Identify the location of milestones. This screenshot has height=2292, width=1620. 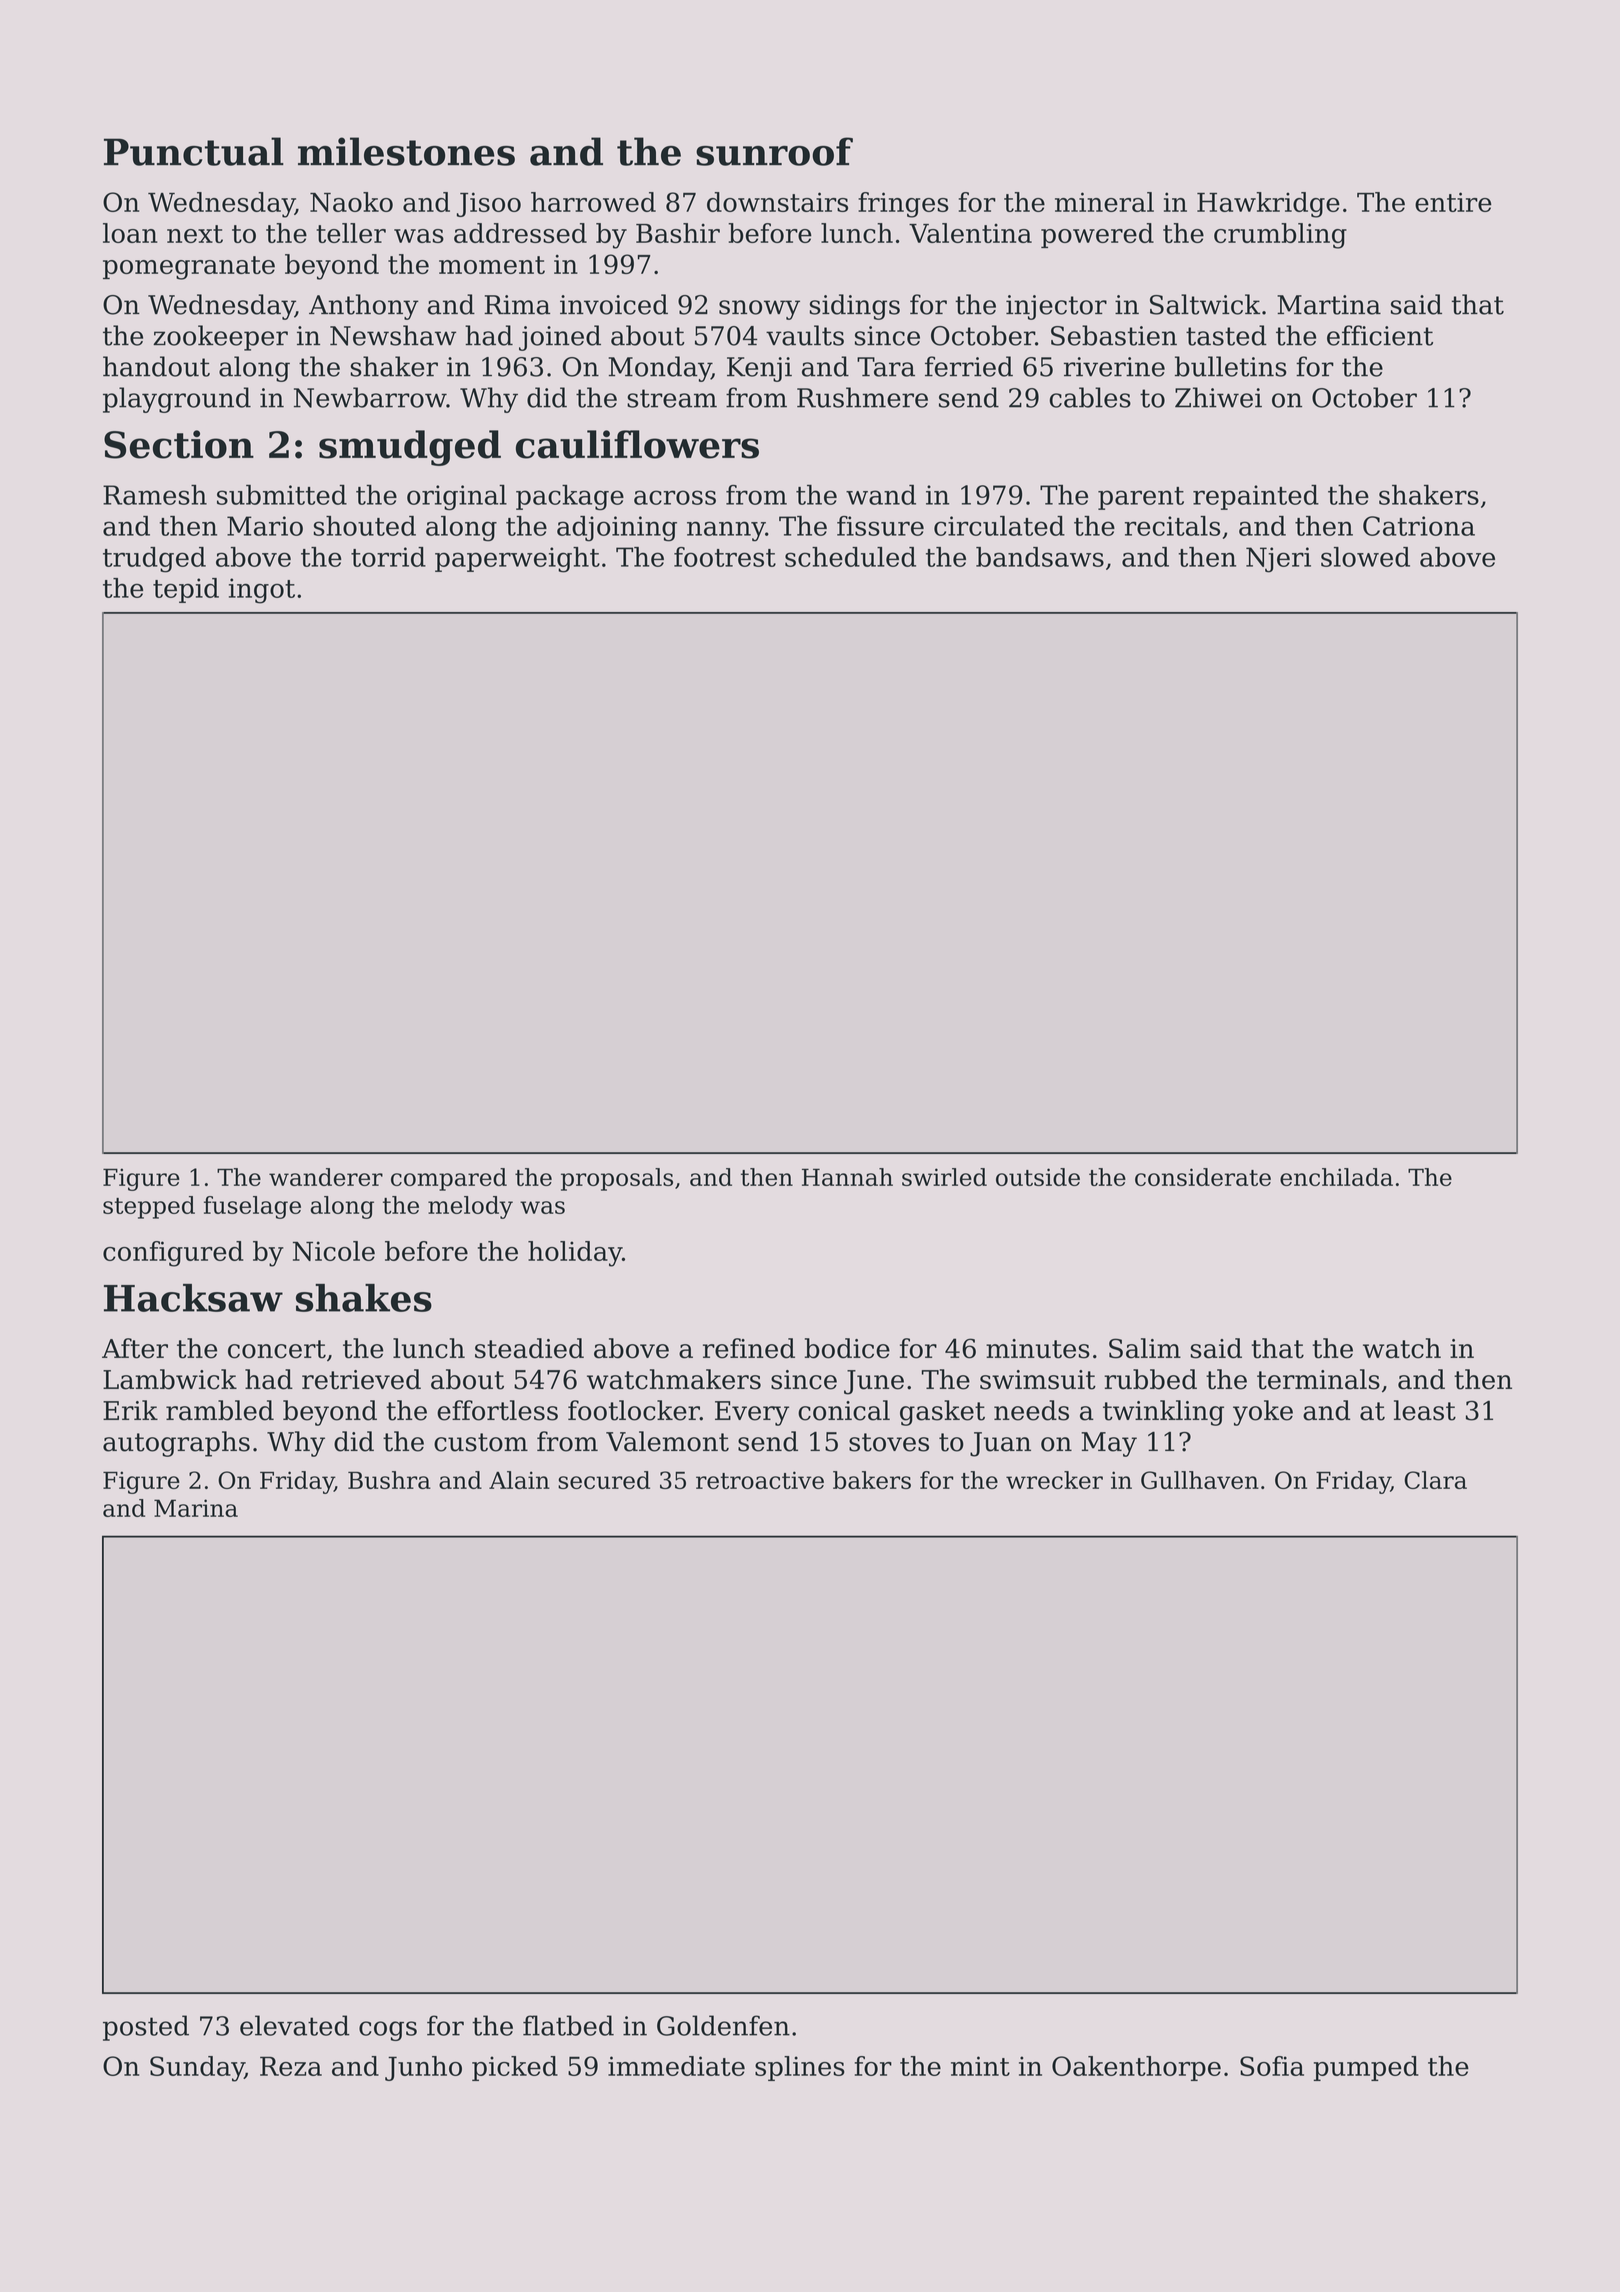
(406, 151).
